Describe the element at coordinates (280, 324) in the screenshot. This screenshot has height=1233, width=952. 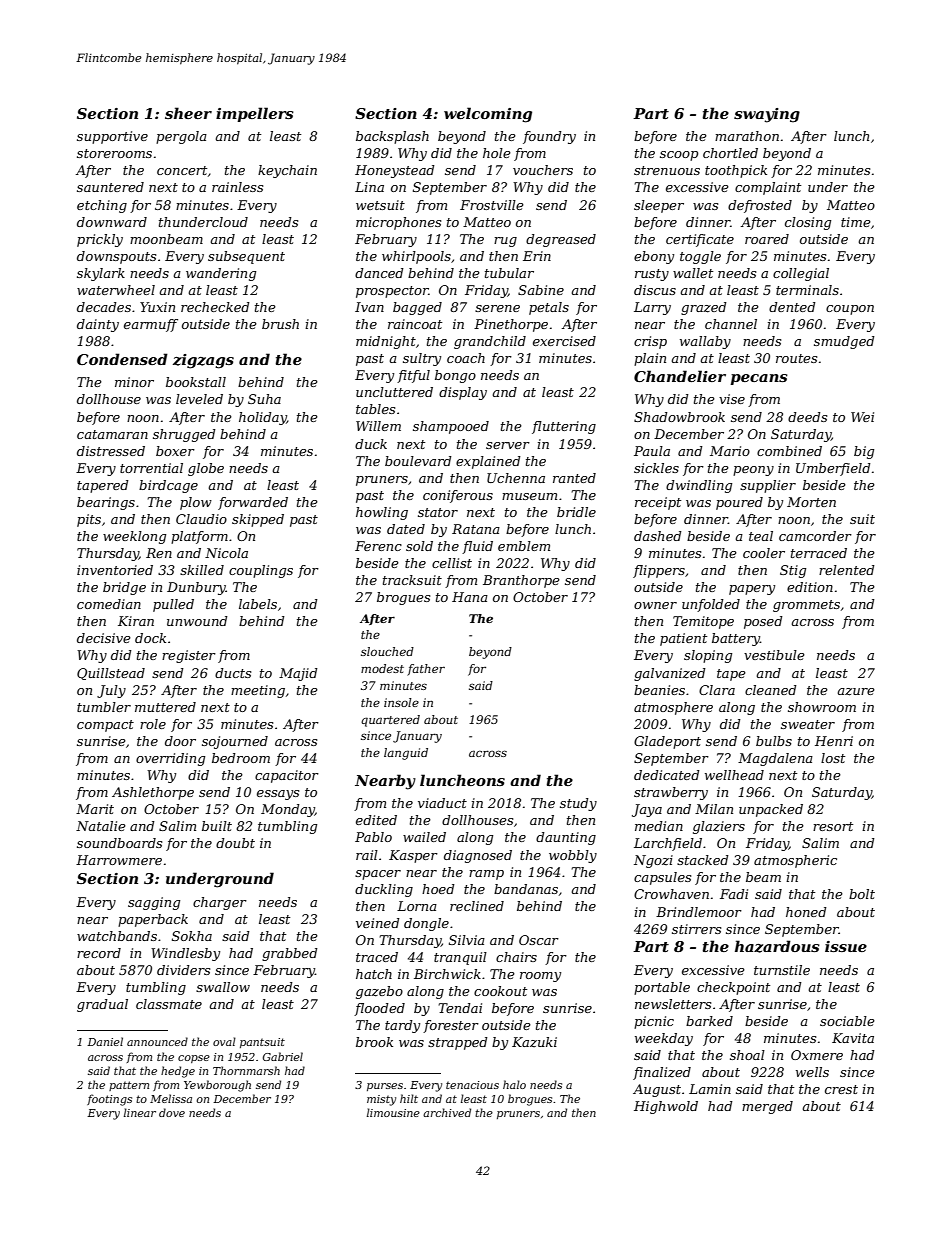
I see `brush` at that location.
